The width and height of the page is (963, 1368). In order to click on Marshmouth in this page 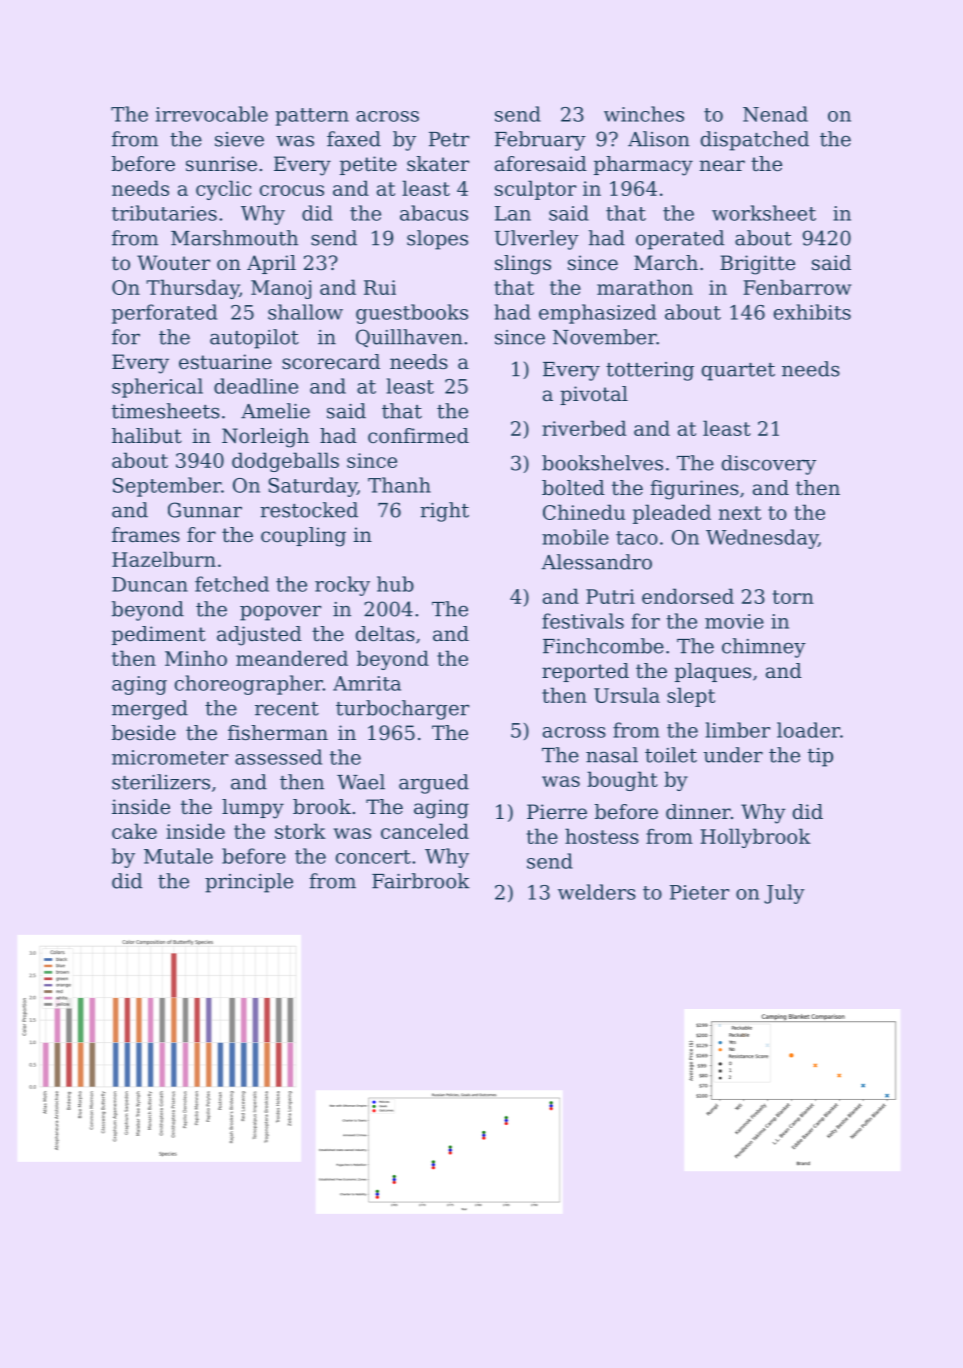, I will do `click(234, 238)`.
